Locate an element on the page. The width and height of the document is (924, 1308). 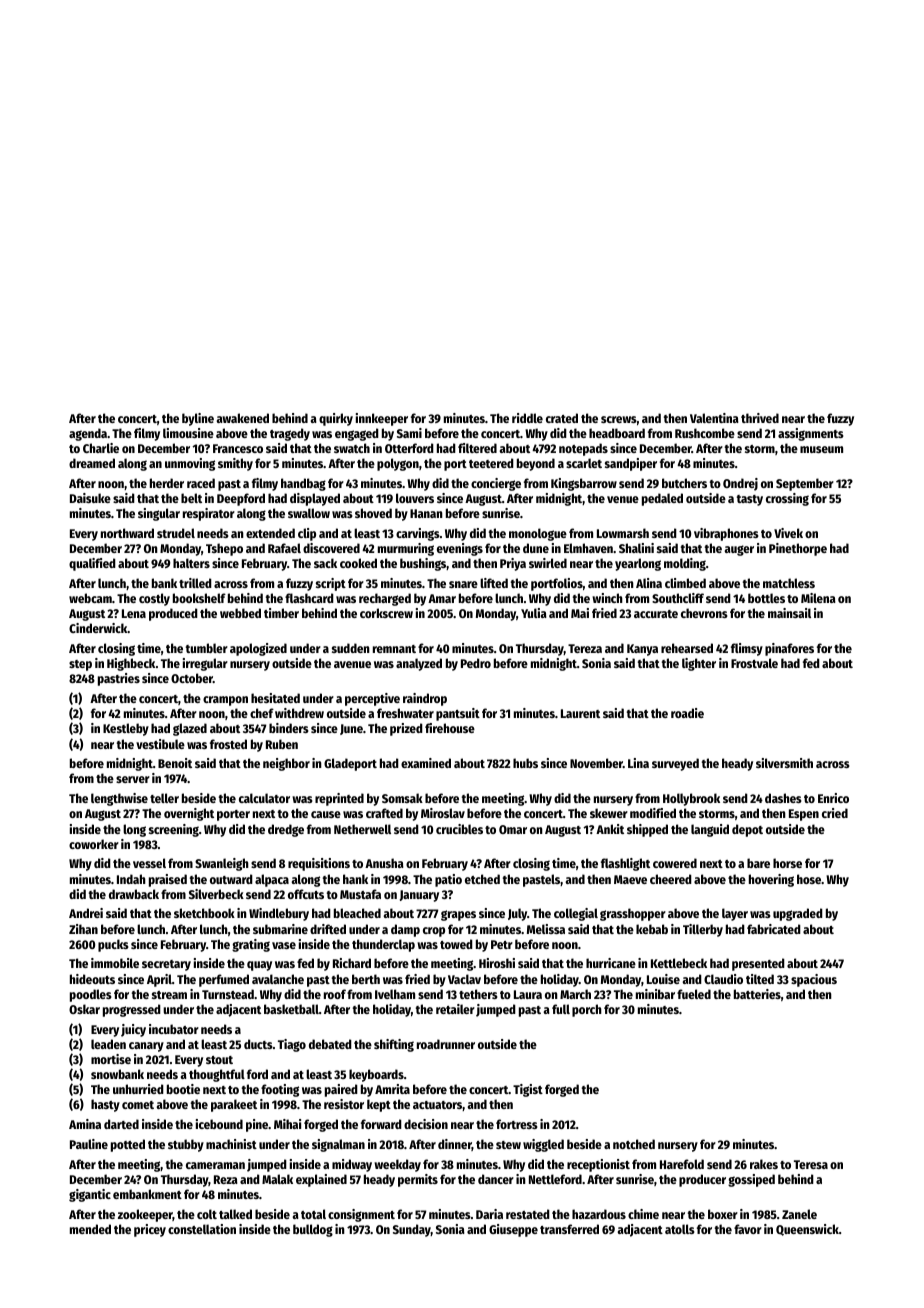
Pedro is located at coordinates (476, 663).
